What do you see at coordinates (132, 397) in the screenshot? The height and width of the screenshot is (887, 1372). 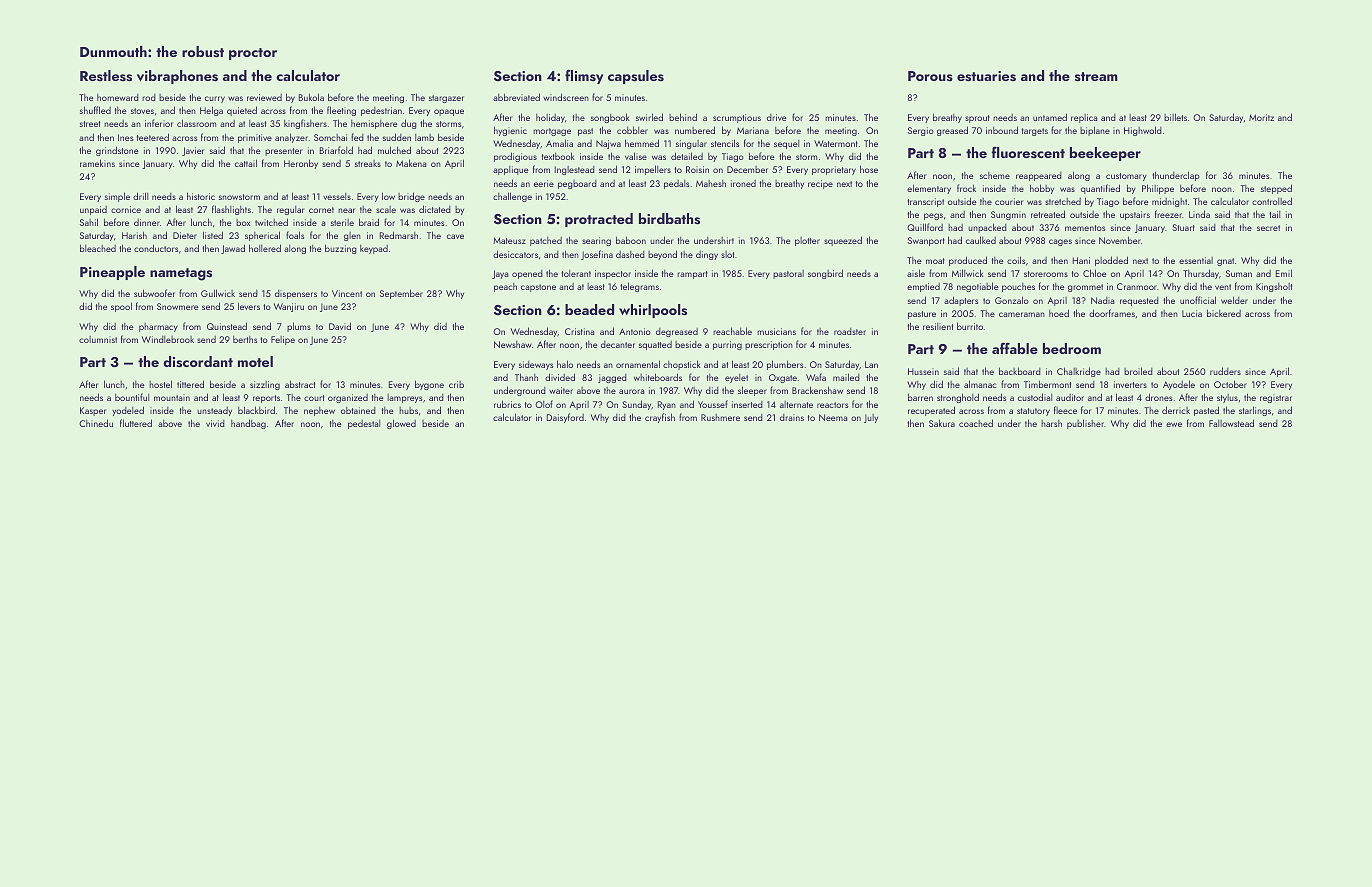 I see `bountiful` at bounding box center [132, 397].
